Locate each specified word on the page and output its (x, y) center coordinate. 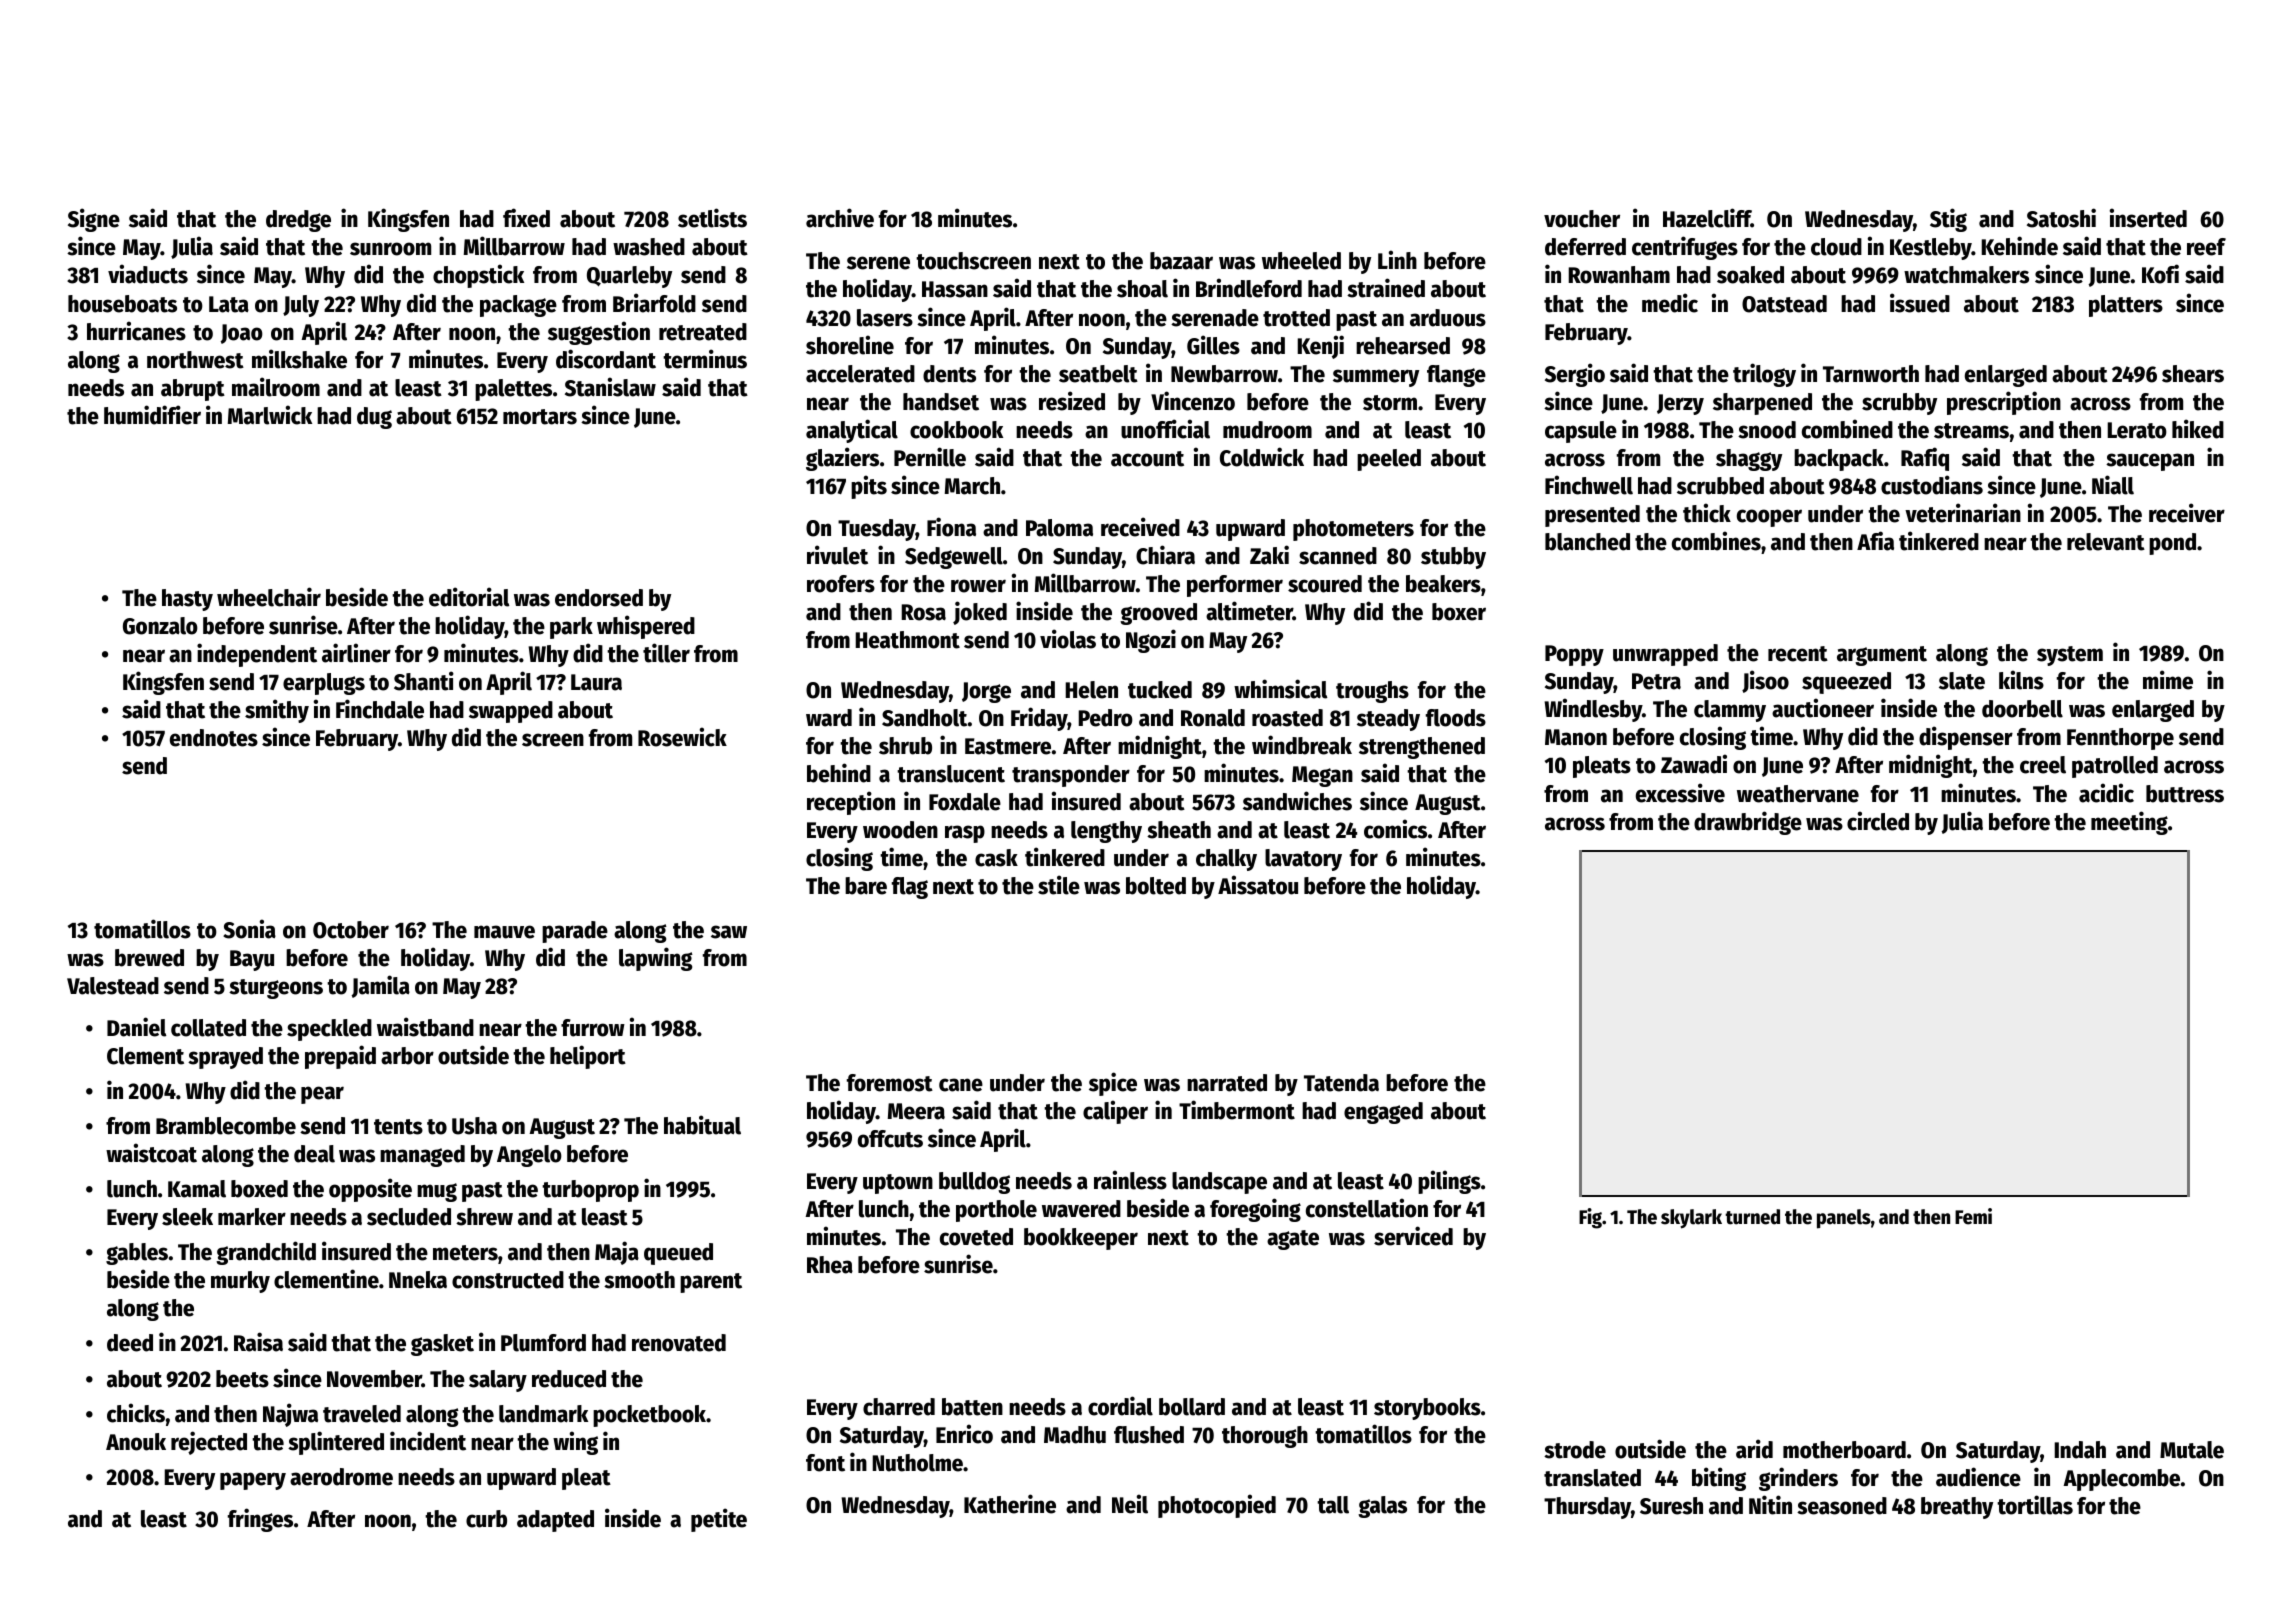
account (1147, 459)
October (351, 930)
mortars (540, 417)
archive (840, 218)
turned (1752, 1217)
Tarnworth (1871, 374)
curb (486, 1519)
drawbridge (1748, 823)
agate (1293, 1240)
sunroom (390, 249)
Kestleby (1931, 249)
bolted (1156, 886)
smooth (639, 1280)
